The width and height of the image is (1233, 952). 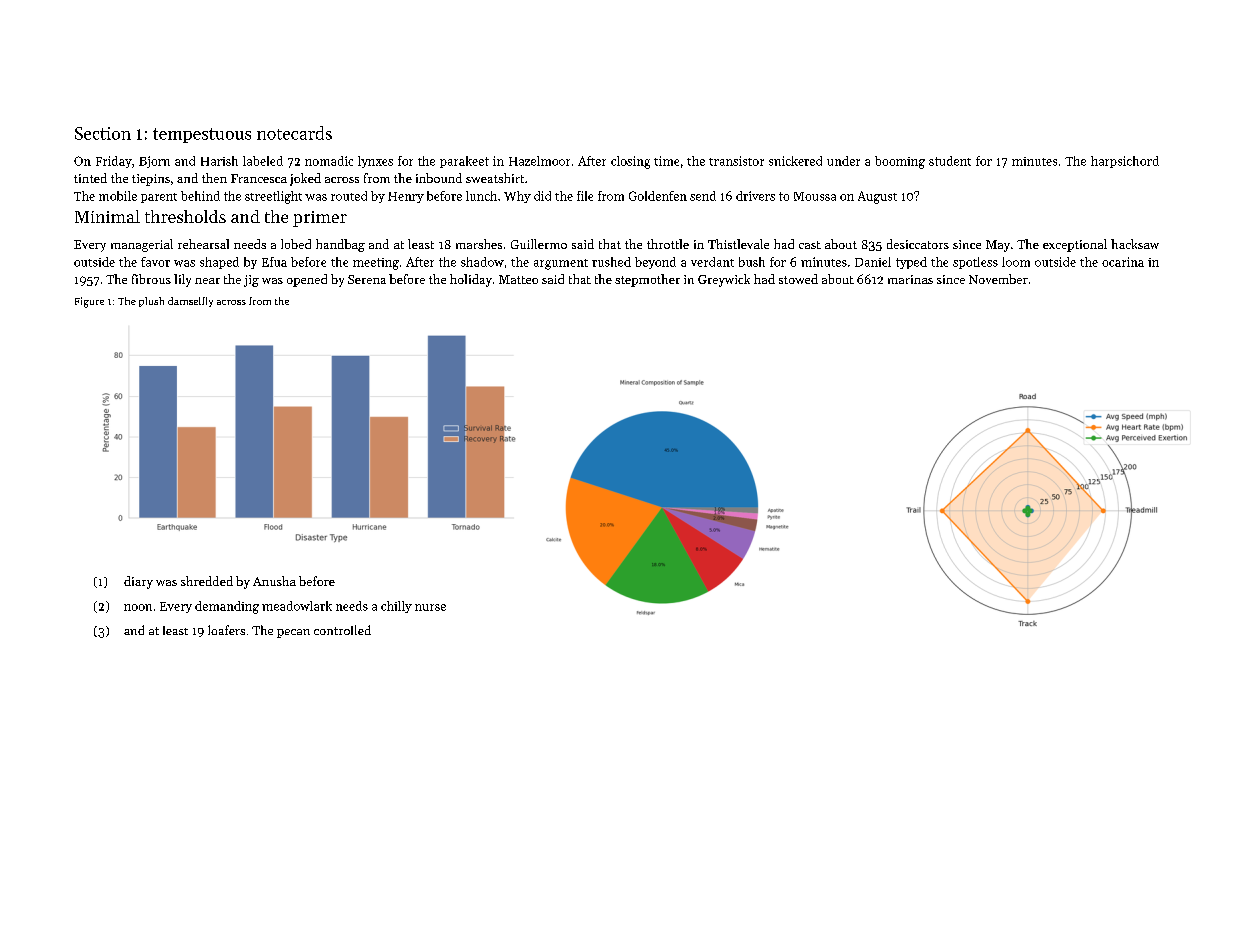 What do you see at coordinates (666, 161) in the image?
I see `time` at bounding box center [666, 161].
